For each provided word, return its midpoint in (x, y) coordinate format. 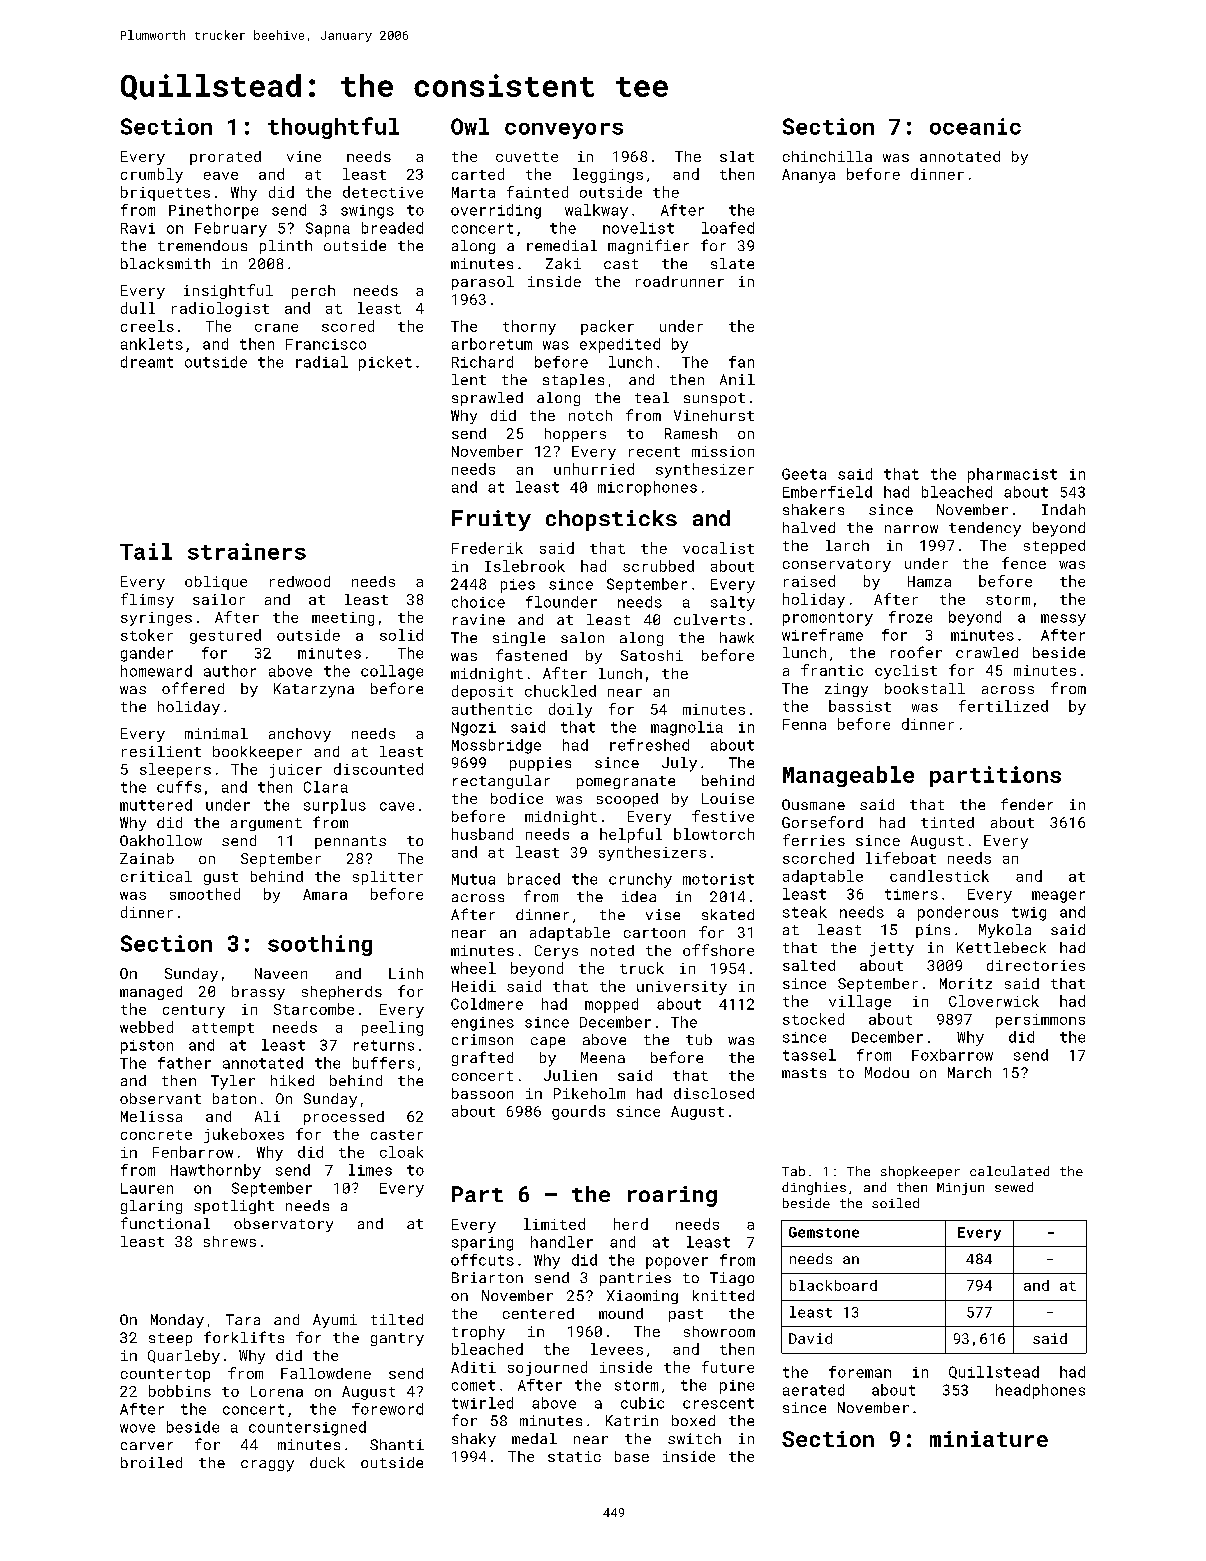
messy (1063, 620)
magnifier (648, 246)
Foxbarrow (952, 1055)
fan (741, 362)
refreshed (649, 745)
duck (327, 1462)
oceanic (975, 126)
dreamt (147, 362)
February (231, 229)
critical (156, 876)
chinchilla (827, 156)
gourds (578, 1112)
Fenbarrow (193, 1152)
